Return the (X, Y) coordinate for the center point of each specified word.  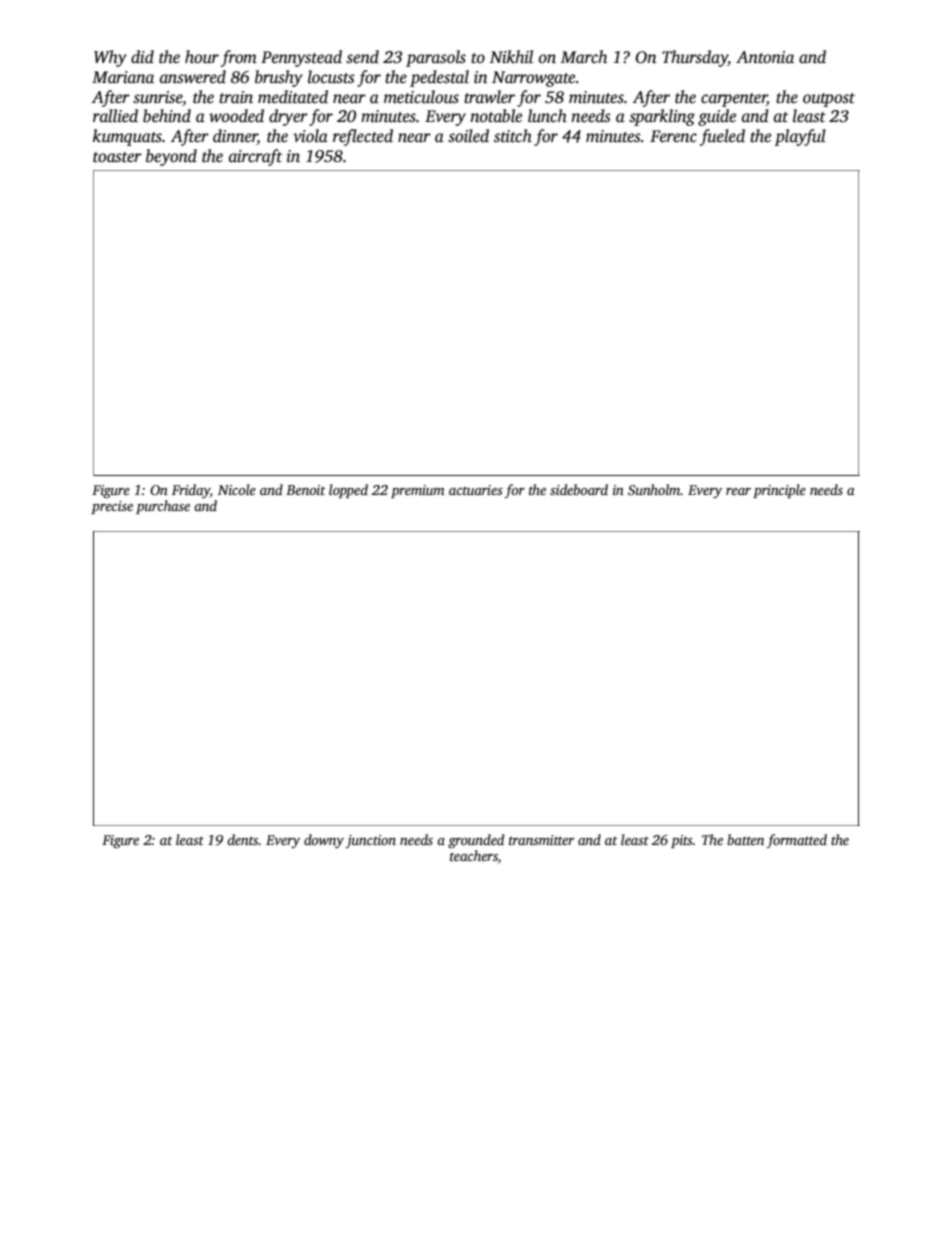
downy (324, 841)
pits (682, 841)
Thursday (695, 58)
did (142, 57)
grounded (476, 841)
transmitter (541, 840)
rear (738, 491)
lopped (348, 491)
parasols (436, 58)
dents (242, 839)
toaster (117, 157)
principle (779, 491)
